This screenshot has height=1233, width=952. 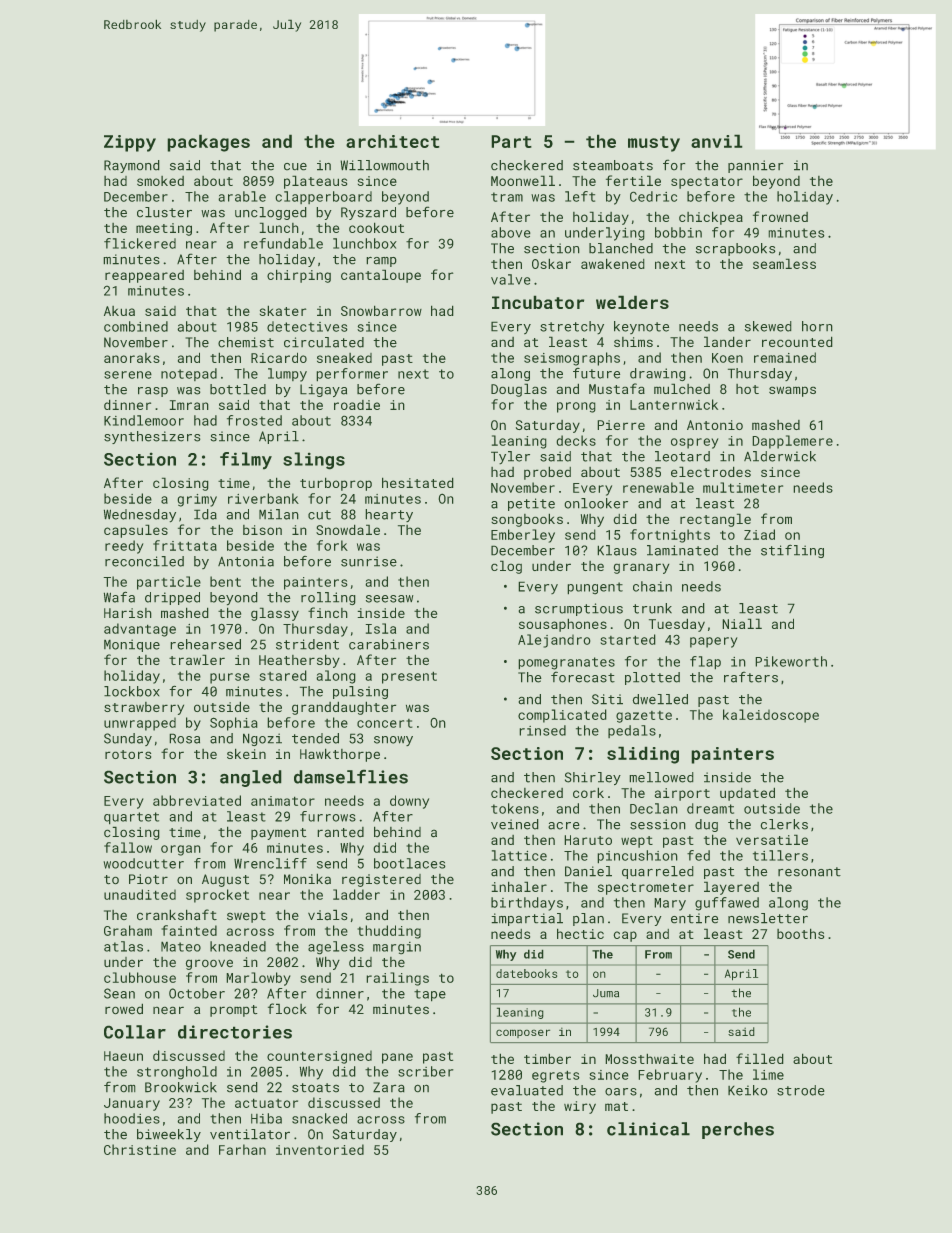 I want to click on serene, so click(x=128, y=375).
